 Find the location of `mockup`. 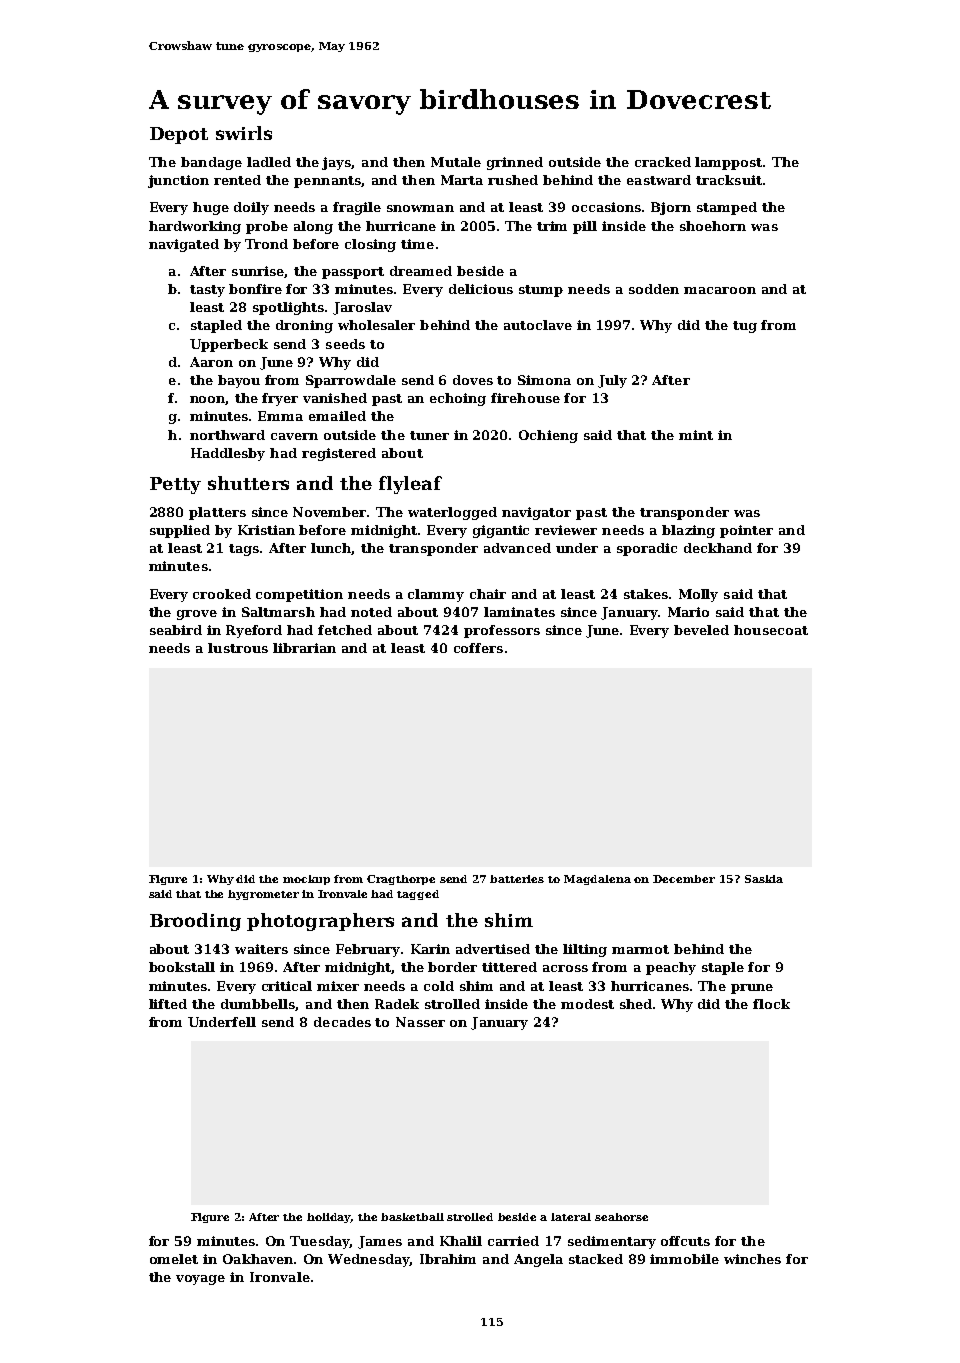

mockup is located at coordinates (306, 880).
